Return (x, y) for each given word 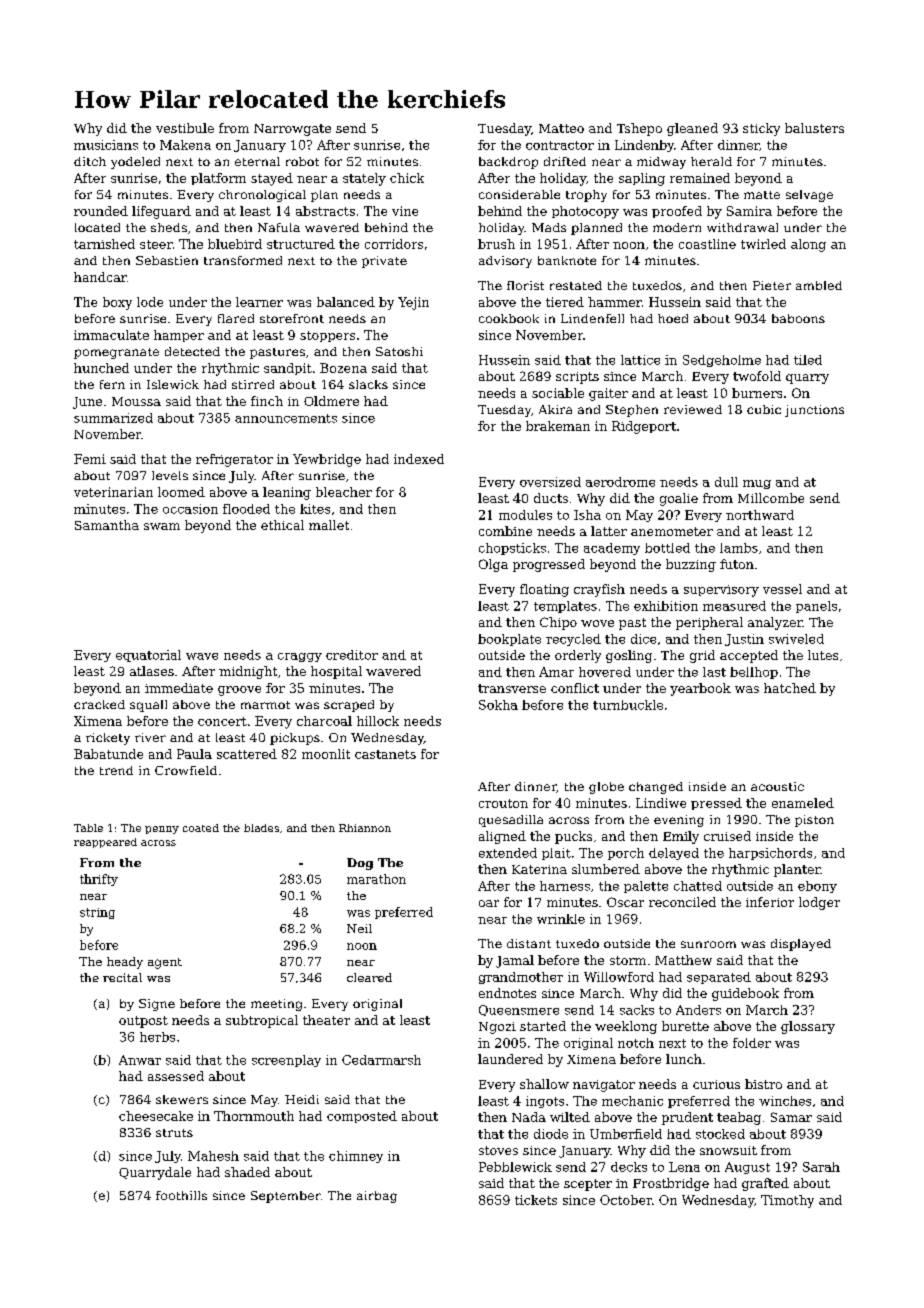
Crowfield (186, 770)
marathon (376, 879)
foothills (181, 1195)
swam (162, 526)
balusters (814, 128)
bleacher (344, 492)
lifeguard (161, 212)
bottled (667, 548)
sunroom (708, 944)
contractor (560, 145)
